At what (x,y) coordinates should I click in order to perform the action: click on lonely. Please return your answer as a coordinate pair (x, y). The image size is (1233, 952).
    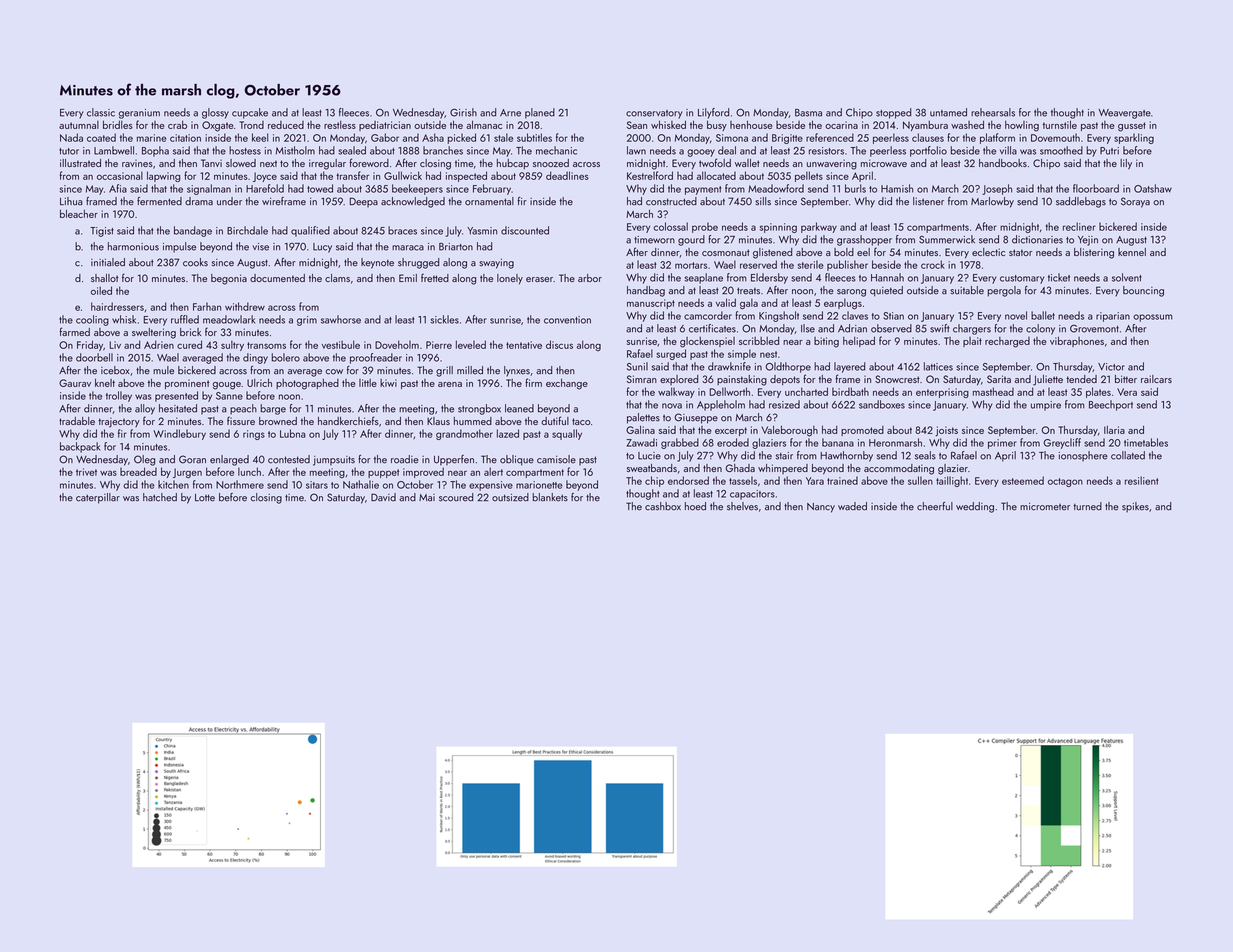
    Looking at the image, I should click on (510, 279).
